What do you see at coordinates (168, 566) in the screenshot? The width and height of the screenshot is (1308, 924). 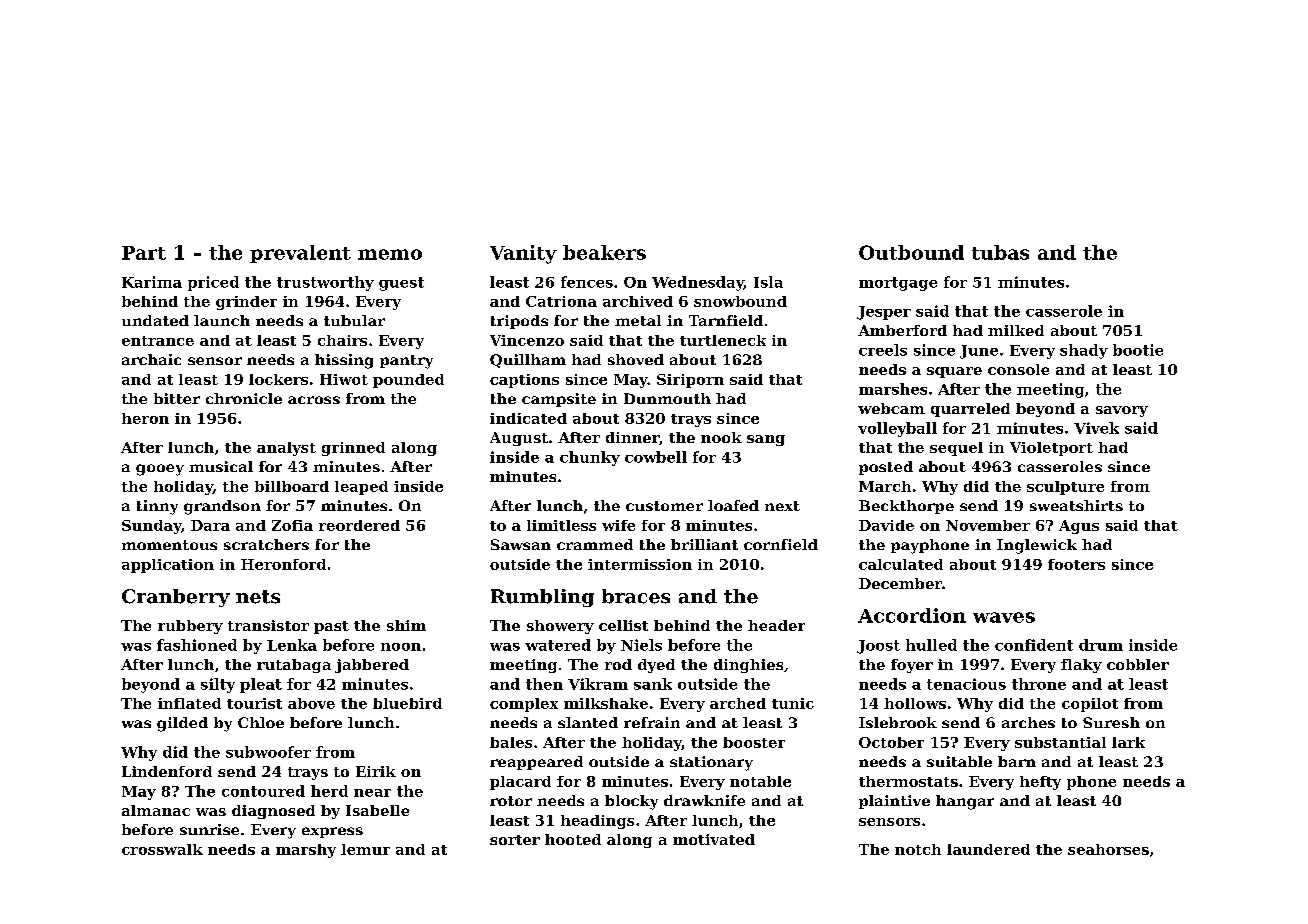 I see `application` at bounding box center [168, 566].
